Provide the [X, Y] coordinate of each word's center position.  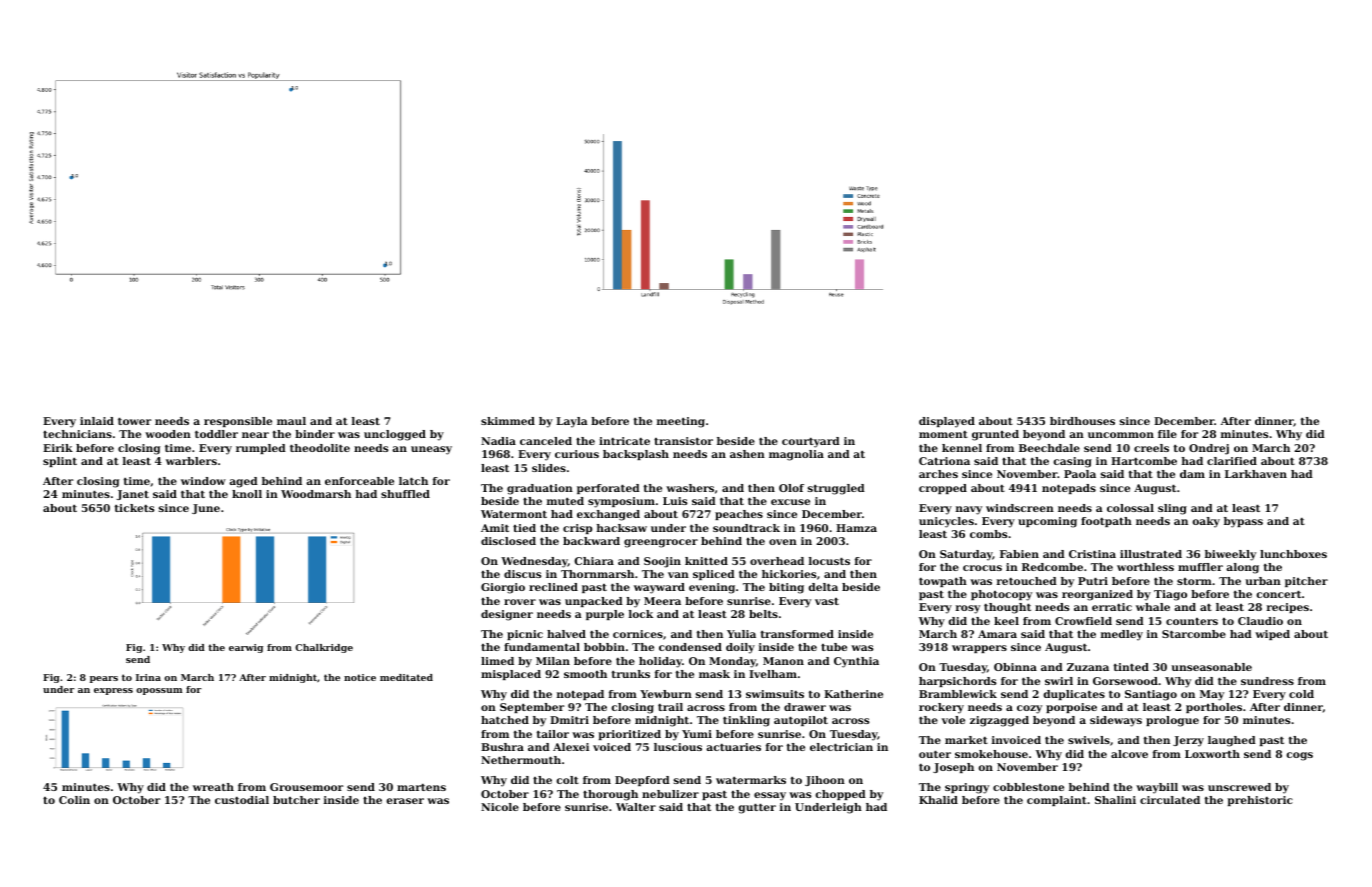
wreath [213, 787]
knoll [247, 494]
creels [1151, 448]
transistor [683, 441]
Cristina [1092, 554]
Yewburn [666, 694]
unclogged [395, 435]
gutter [757, 809]
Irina [148, 677]
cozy [1029, 709]
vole [953, 720]
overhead [777, 561]
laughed [1232, 741]
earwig [246, 648]
